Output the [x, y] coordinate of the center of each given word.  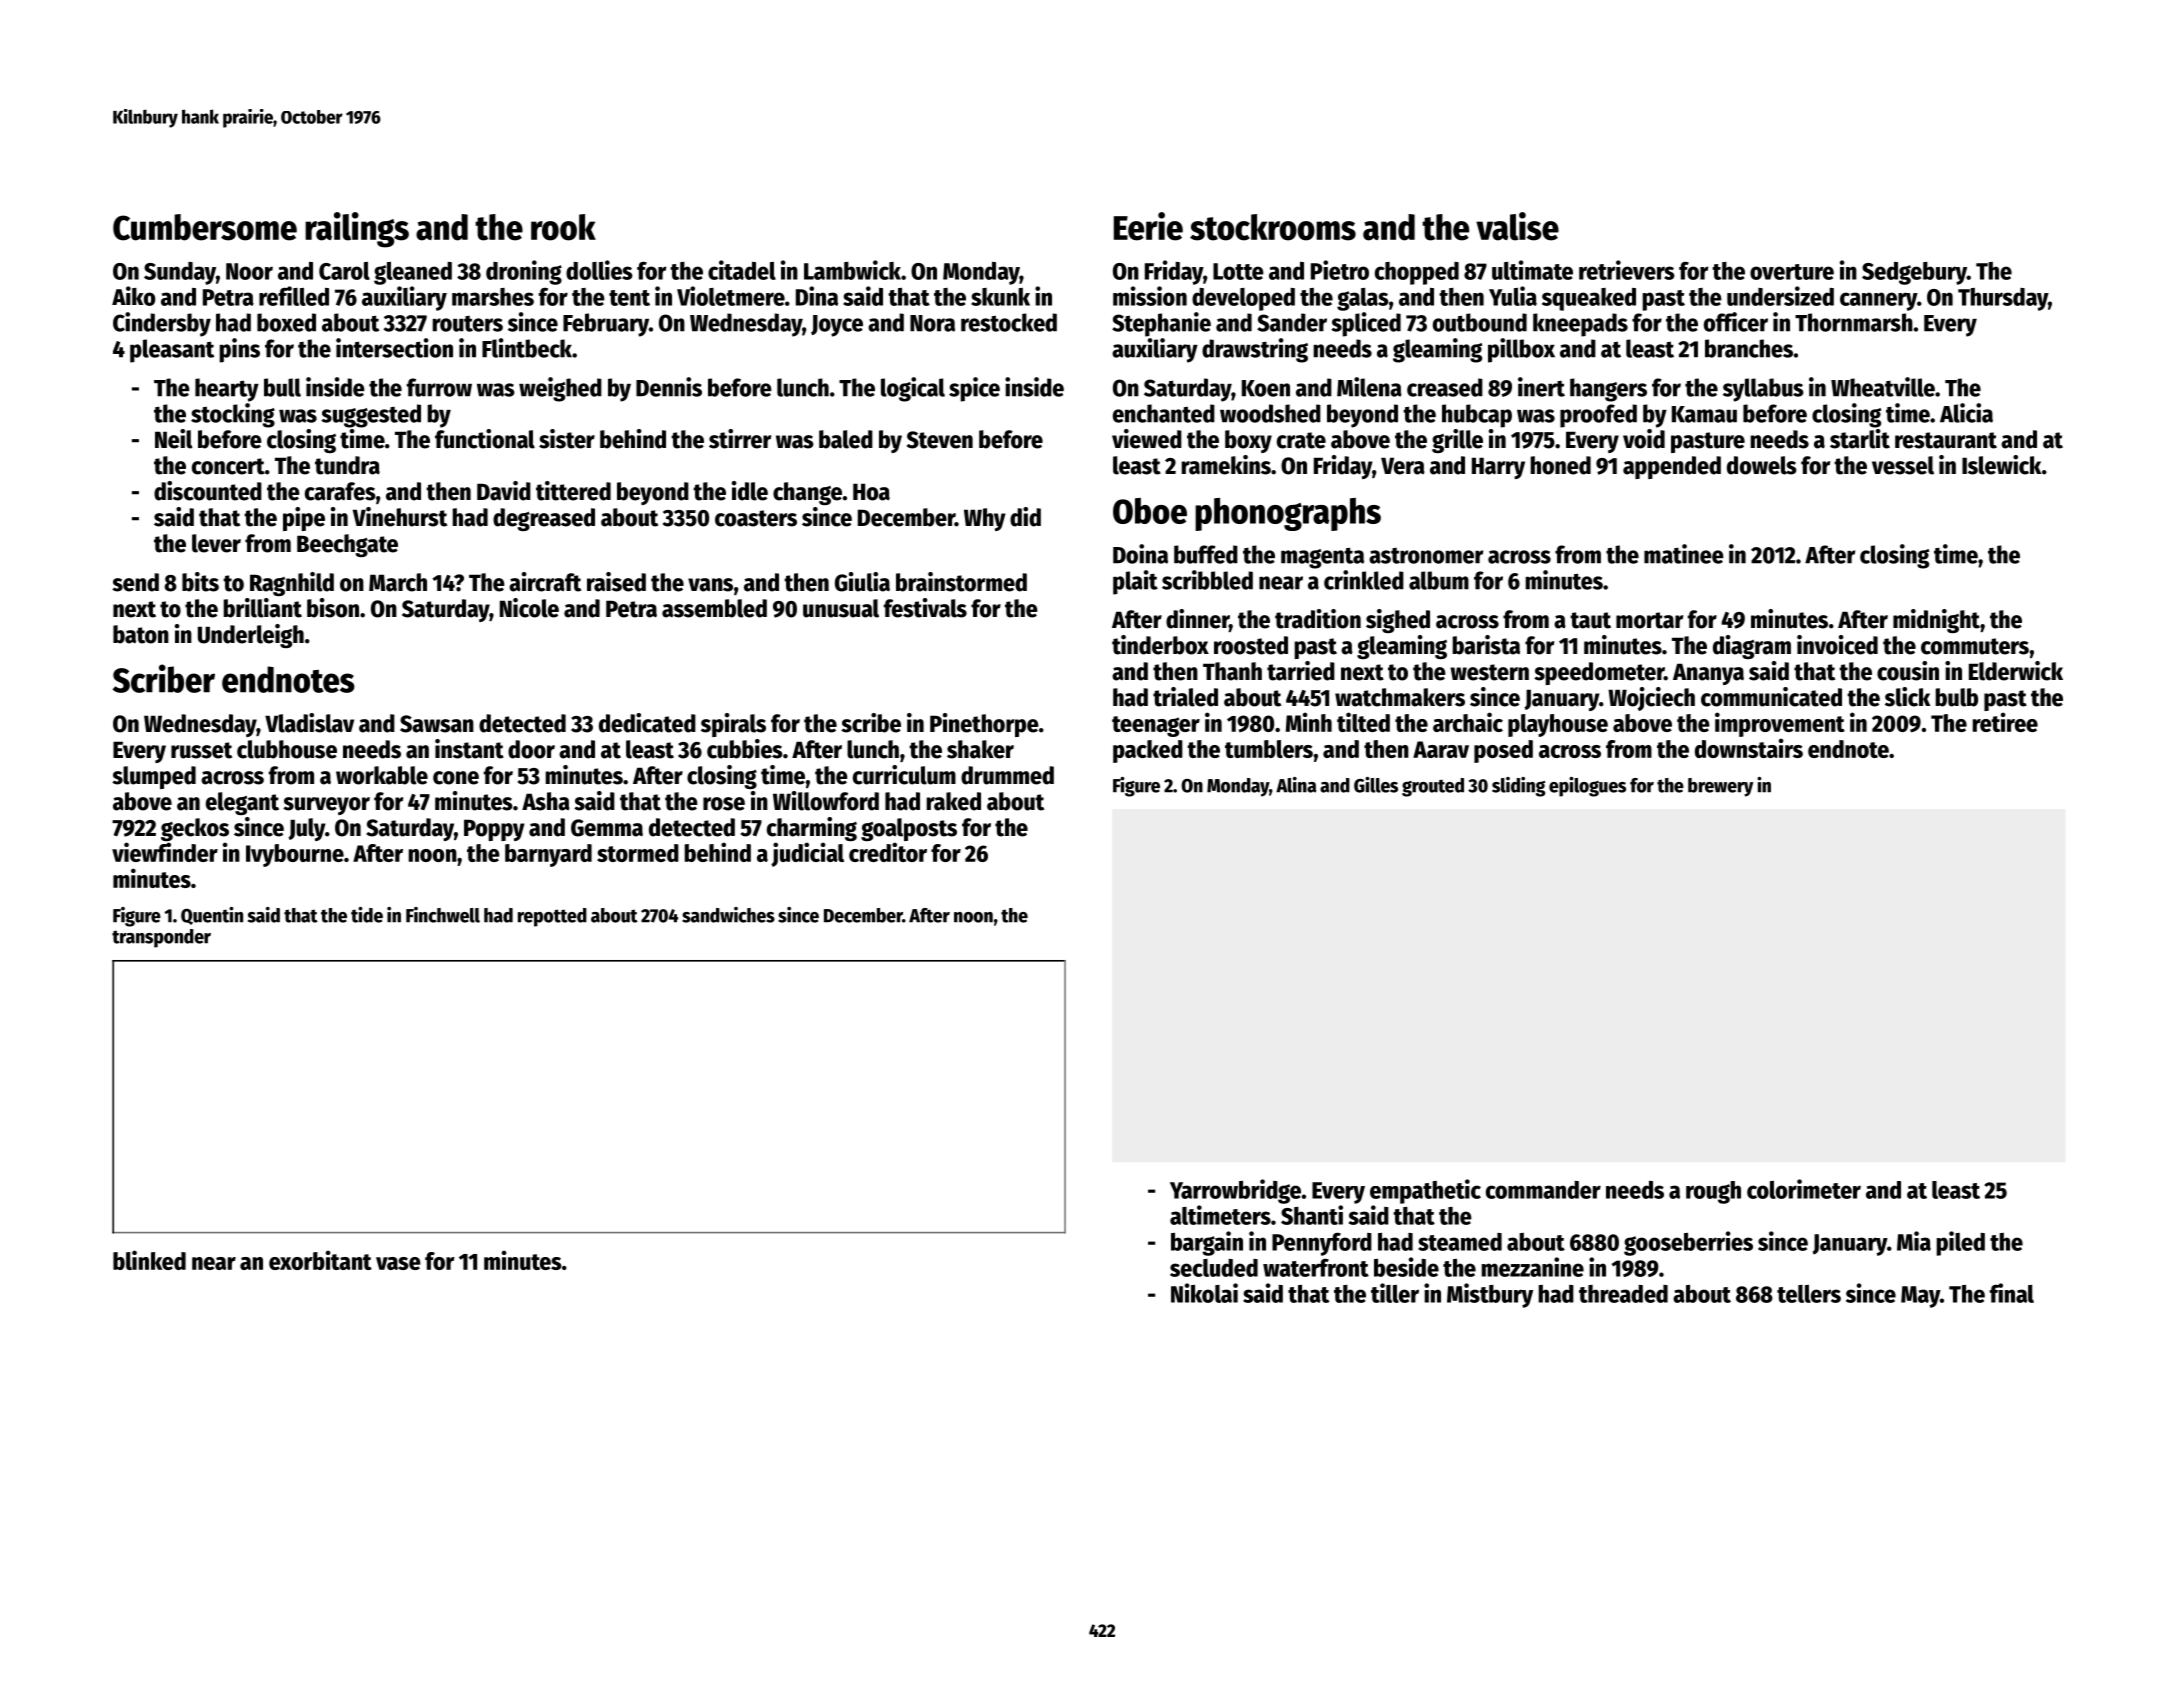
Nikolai [1204, 1293]
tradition [1318, 619]
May [1920, 1297]
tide [367, 915]
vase [398, 1263]
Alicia [1966, 413]
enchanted [1164, 413]
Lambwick [852, 270]
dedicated [647, 723]
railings [357, 230]
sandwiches [728, 915]
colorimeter [1804, 1189]
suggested [371, 416]
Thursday [2003, 299]
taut [1590, 620]
